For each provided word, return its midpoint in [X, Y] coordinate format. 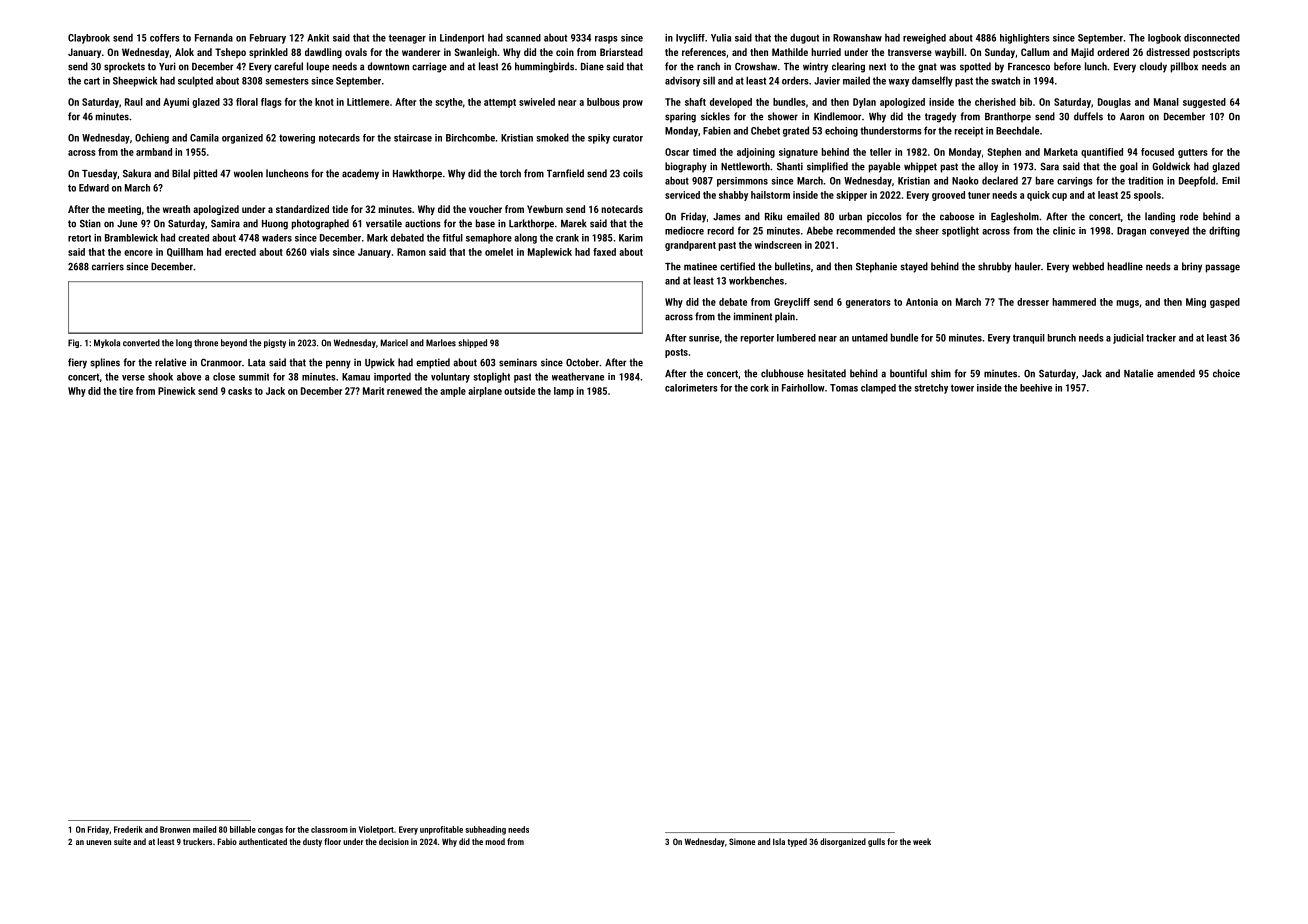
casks [240, 391]
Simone [742, 841]
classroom [329, 829]
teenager [407, 39]
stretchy [931, 389]
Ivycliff [690, 39]
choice [1226, 373]
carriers [108, 266]
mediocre [684, 230]
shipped [472, 343]
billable [243, 829]
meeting [124, 210]
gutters [1193, 153]
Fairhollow [803, 388]
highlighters [1025, 39]
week [922, 841]
